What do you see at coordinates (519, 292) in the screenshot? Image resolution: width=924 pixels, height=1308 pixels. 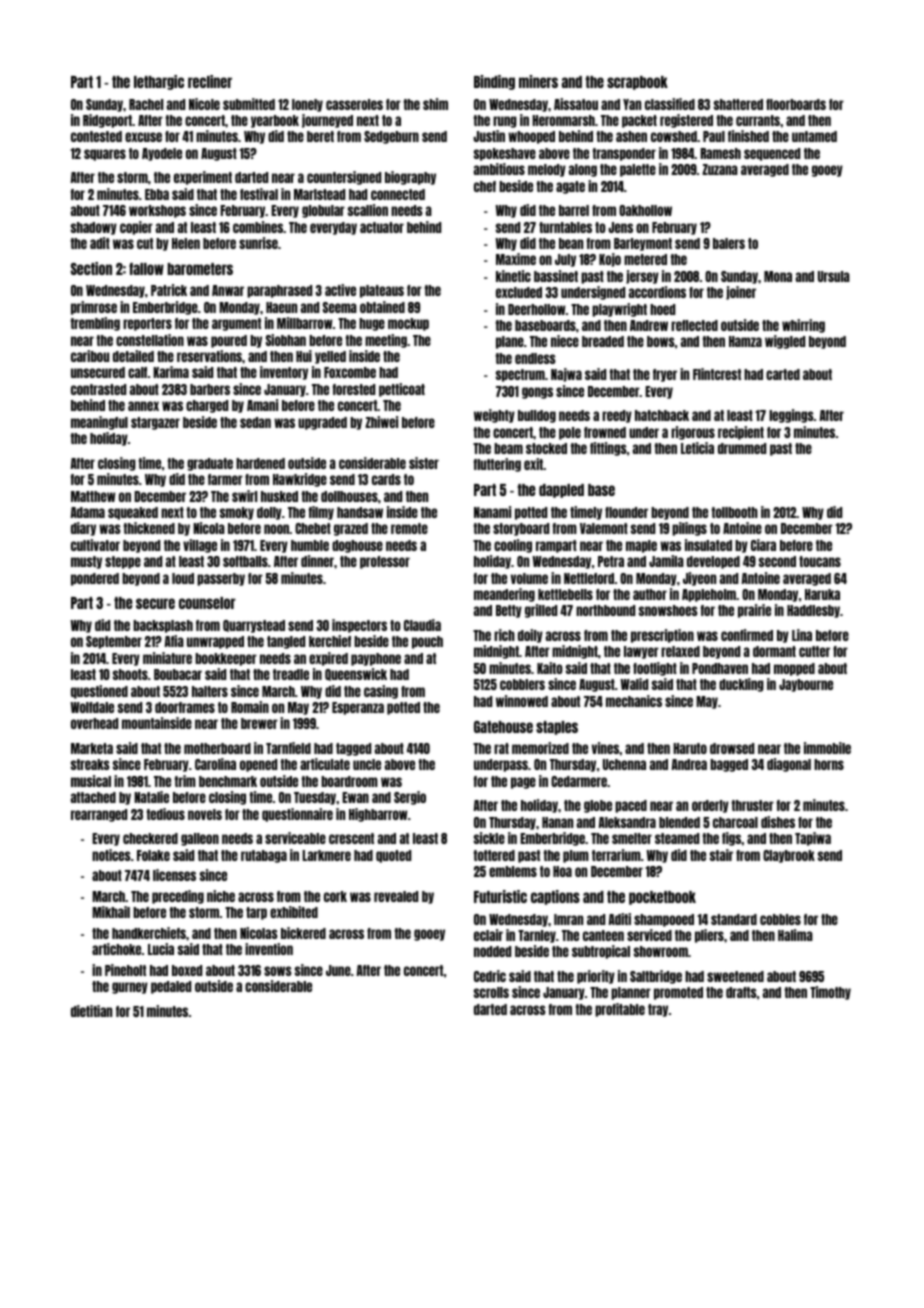 I see `excluded` at bounding box center [519, 292].
